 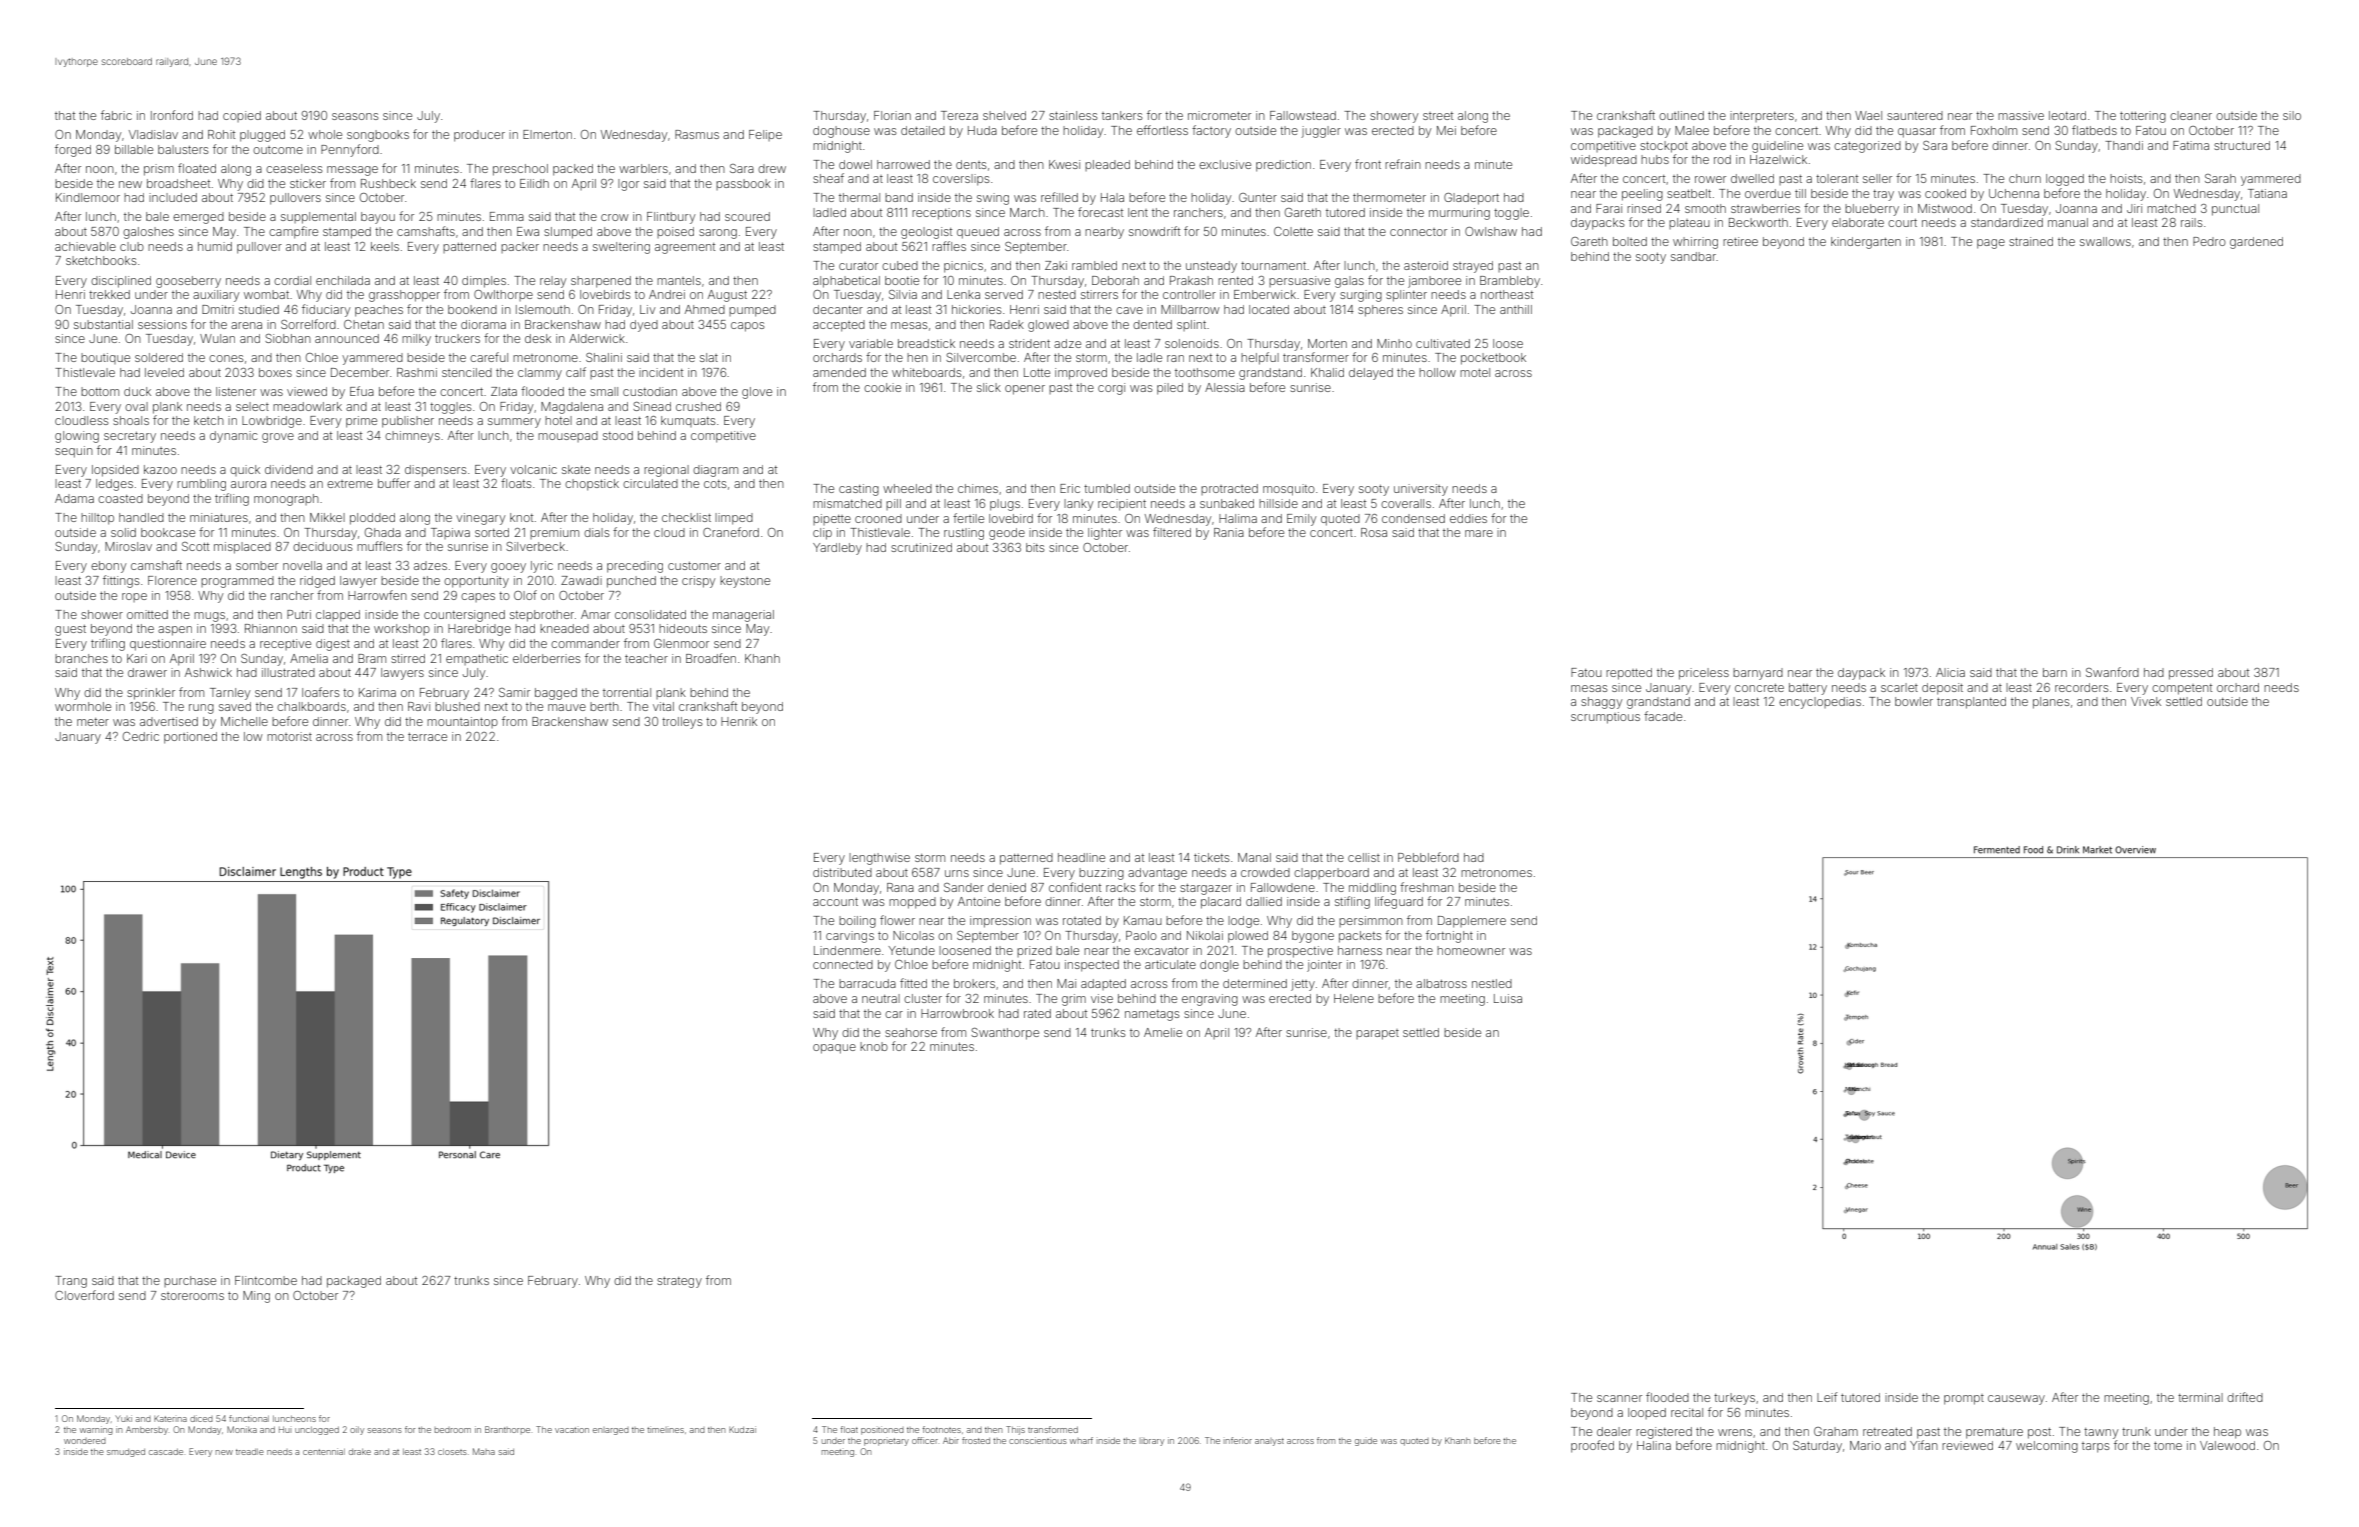 I want to click on albatross, so click(x=1441, y=983).
